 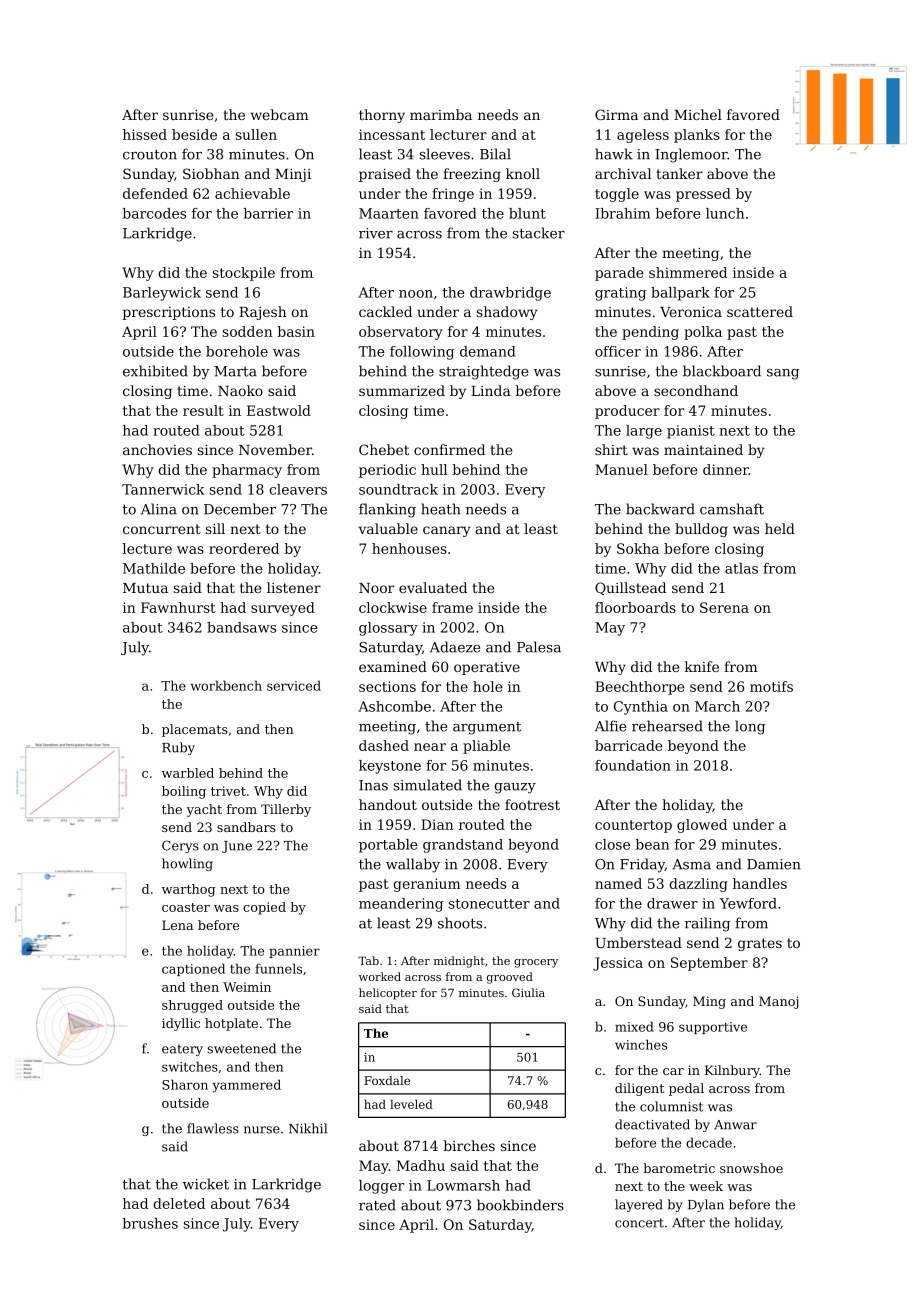 I want to click on noon, so click(x=416, y=294).
